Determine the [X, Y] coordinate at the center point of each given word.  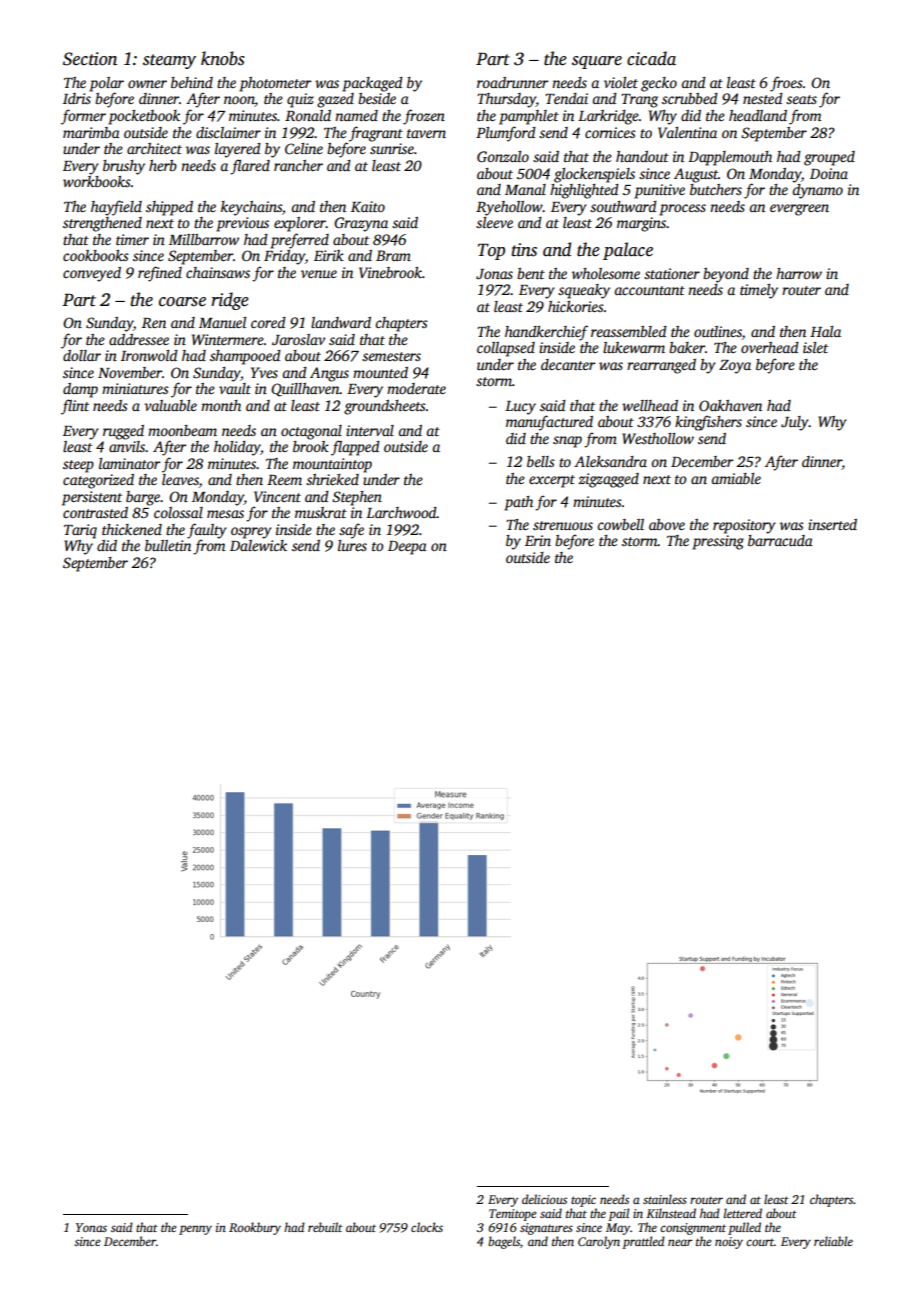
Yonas [91, 1227]
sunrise [392, 148]
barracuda [780, 540]
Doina [829, 173]
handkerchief [546, 333]
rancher [298, 165]
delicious [544, 1199]
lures [352, 545]
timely [759, 291]
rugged [123, 432]
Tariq [80, 531]
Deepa [407, 548]
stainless [665, 1199]
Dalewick [258, 545]
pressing [718, 542]
